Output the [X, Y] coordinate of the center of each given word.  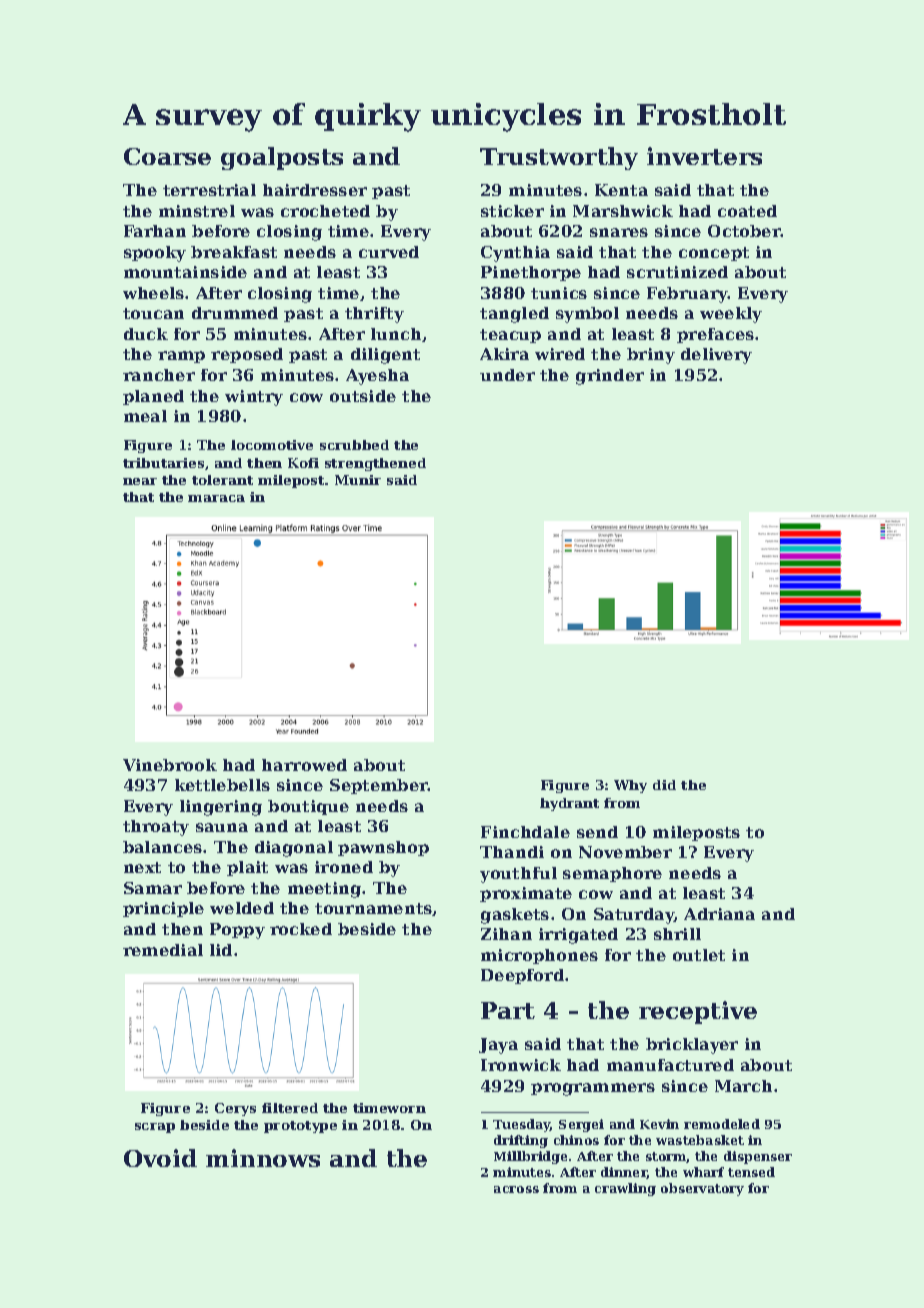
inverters [704, 156]
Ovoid [160, 1158]
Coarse [167, 156]
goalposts [282, 158]
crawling [625, 1189]
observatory [702, 1189]
